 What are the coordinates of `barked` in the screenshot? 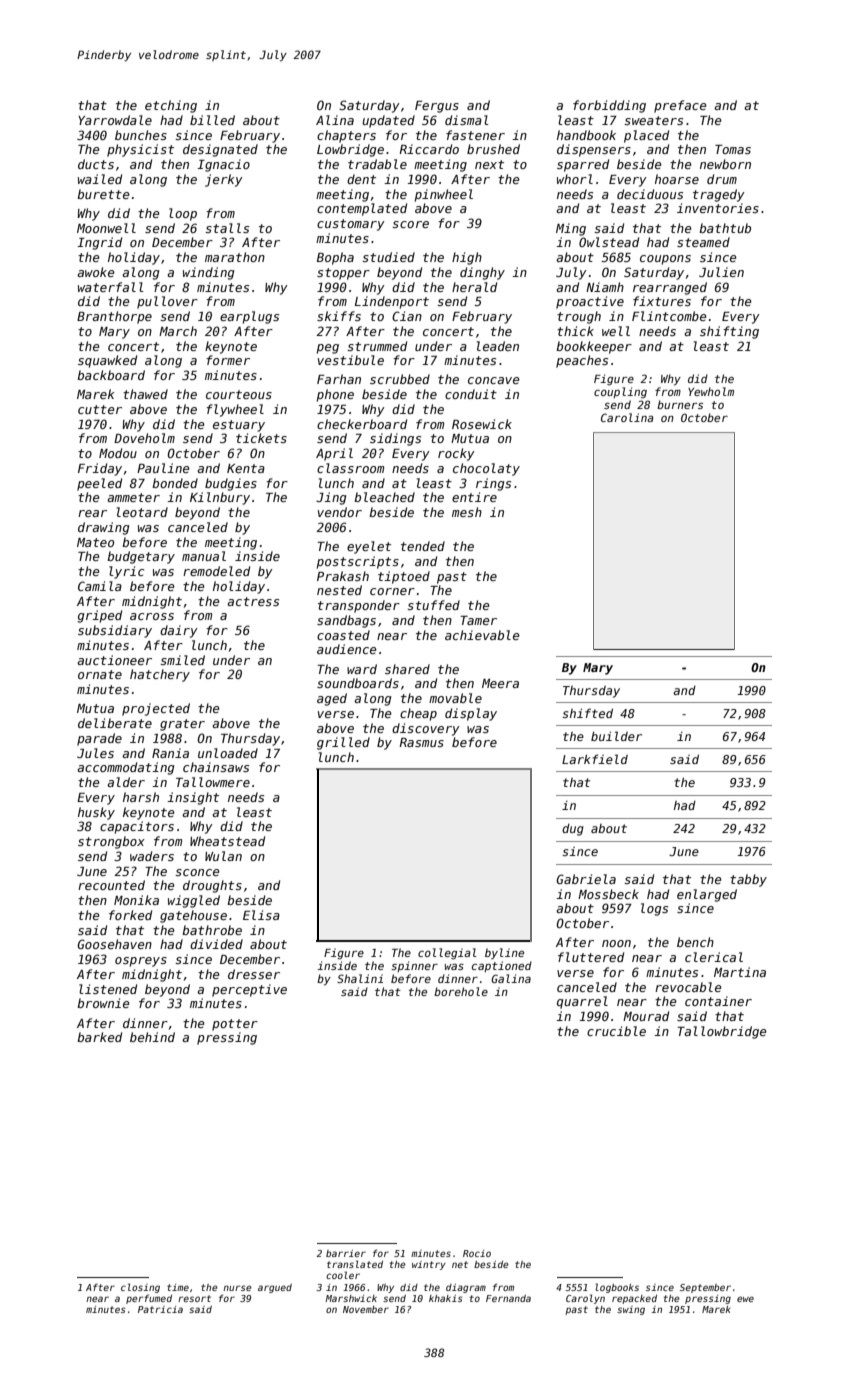 It's located at (99, 1037).
